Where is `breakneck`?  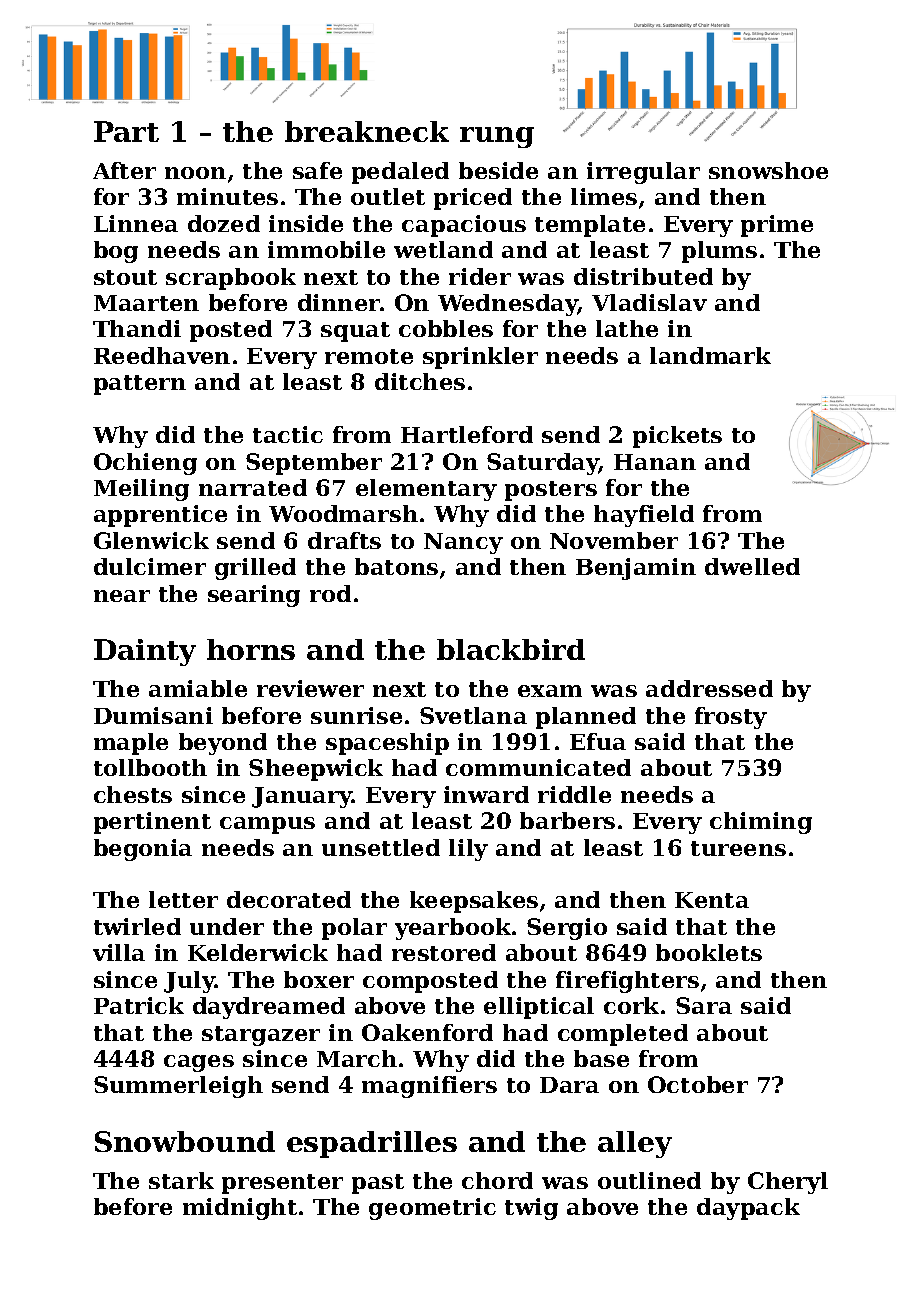
breakneck is located at coordinates (367, 131).
